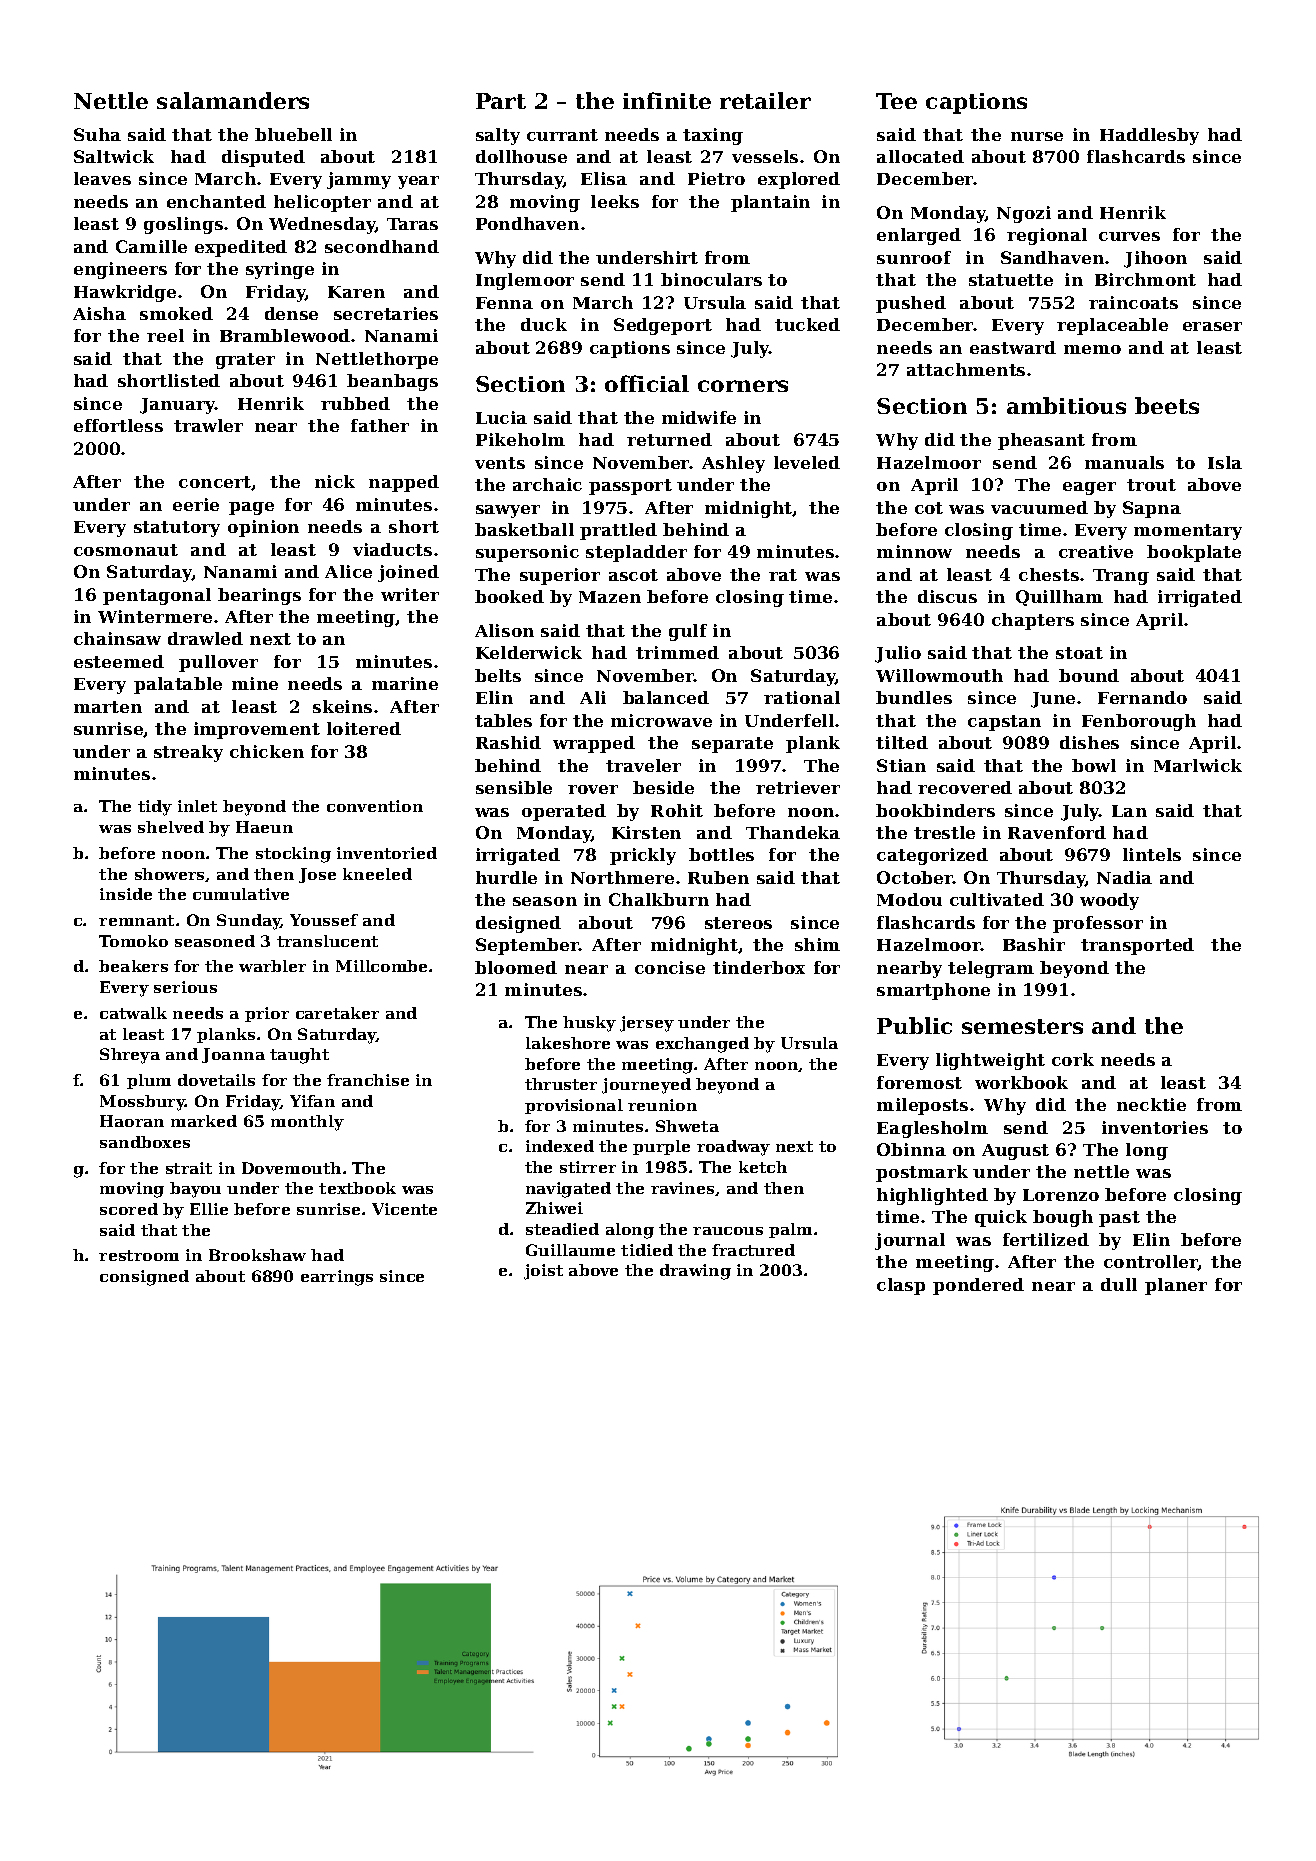 The image size is (1316, 1861). Describe the element at coordinates (919, 236) in the document. I see `enlarged` at that location.
